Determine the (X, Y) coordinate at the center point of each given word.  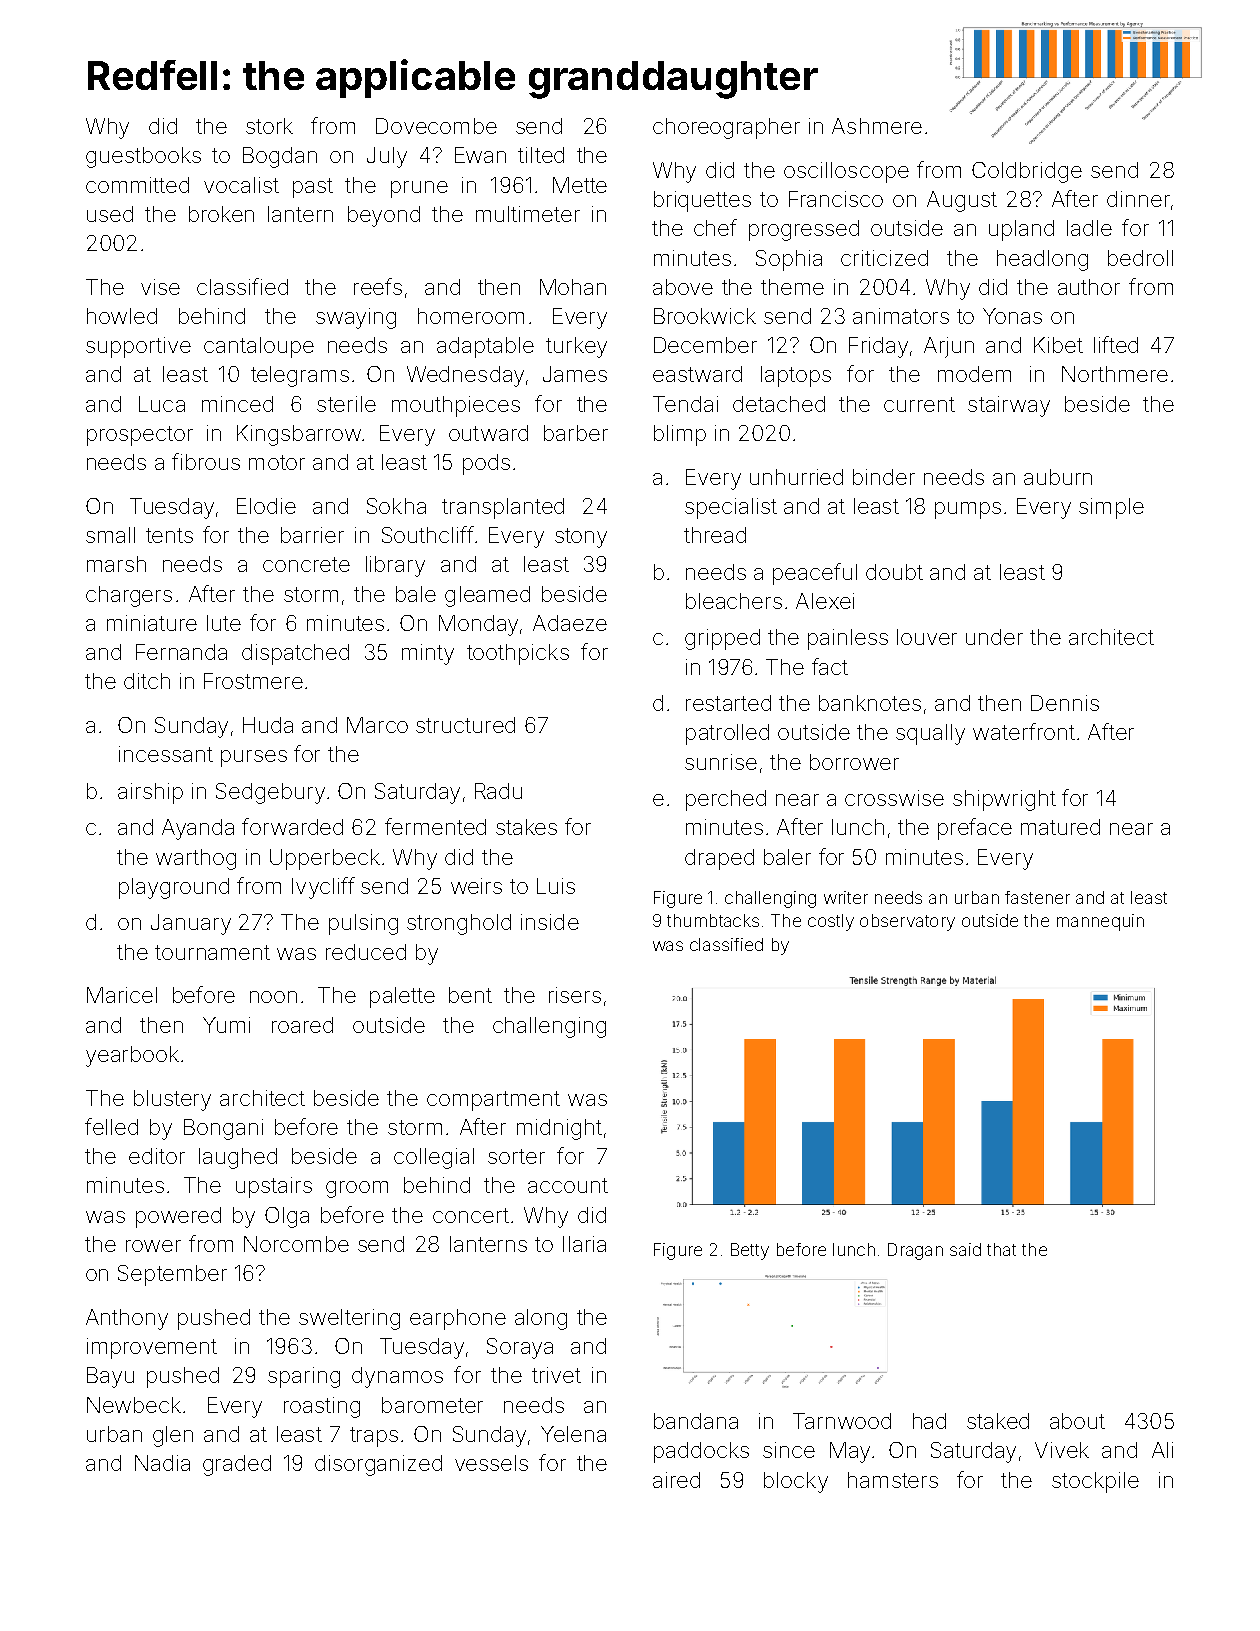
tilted (541, 155)
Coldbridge (1027, 172)
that (1001, 1249)
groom (357, 1189)
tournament (212, 952)
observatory (907, 922)
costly (831, 922)
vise (160, 287)
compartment (493, 1101)
